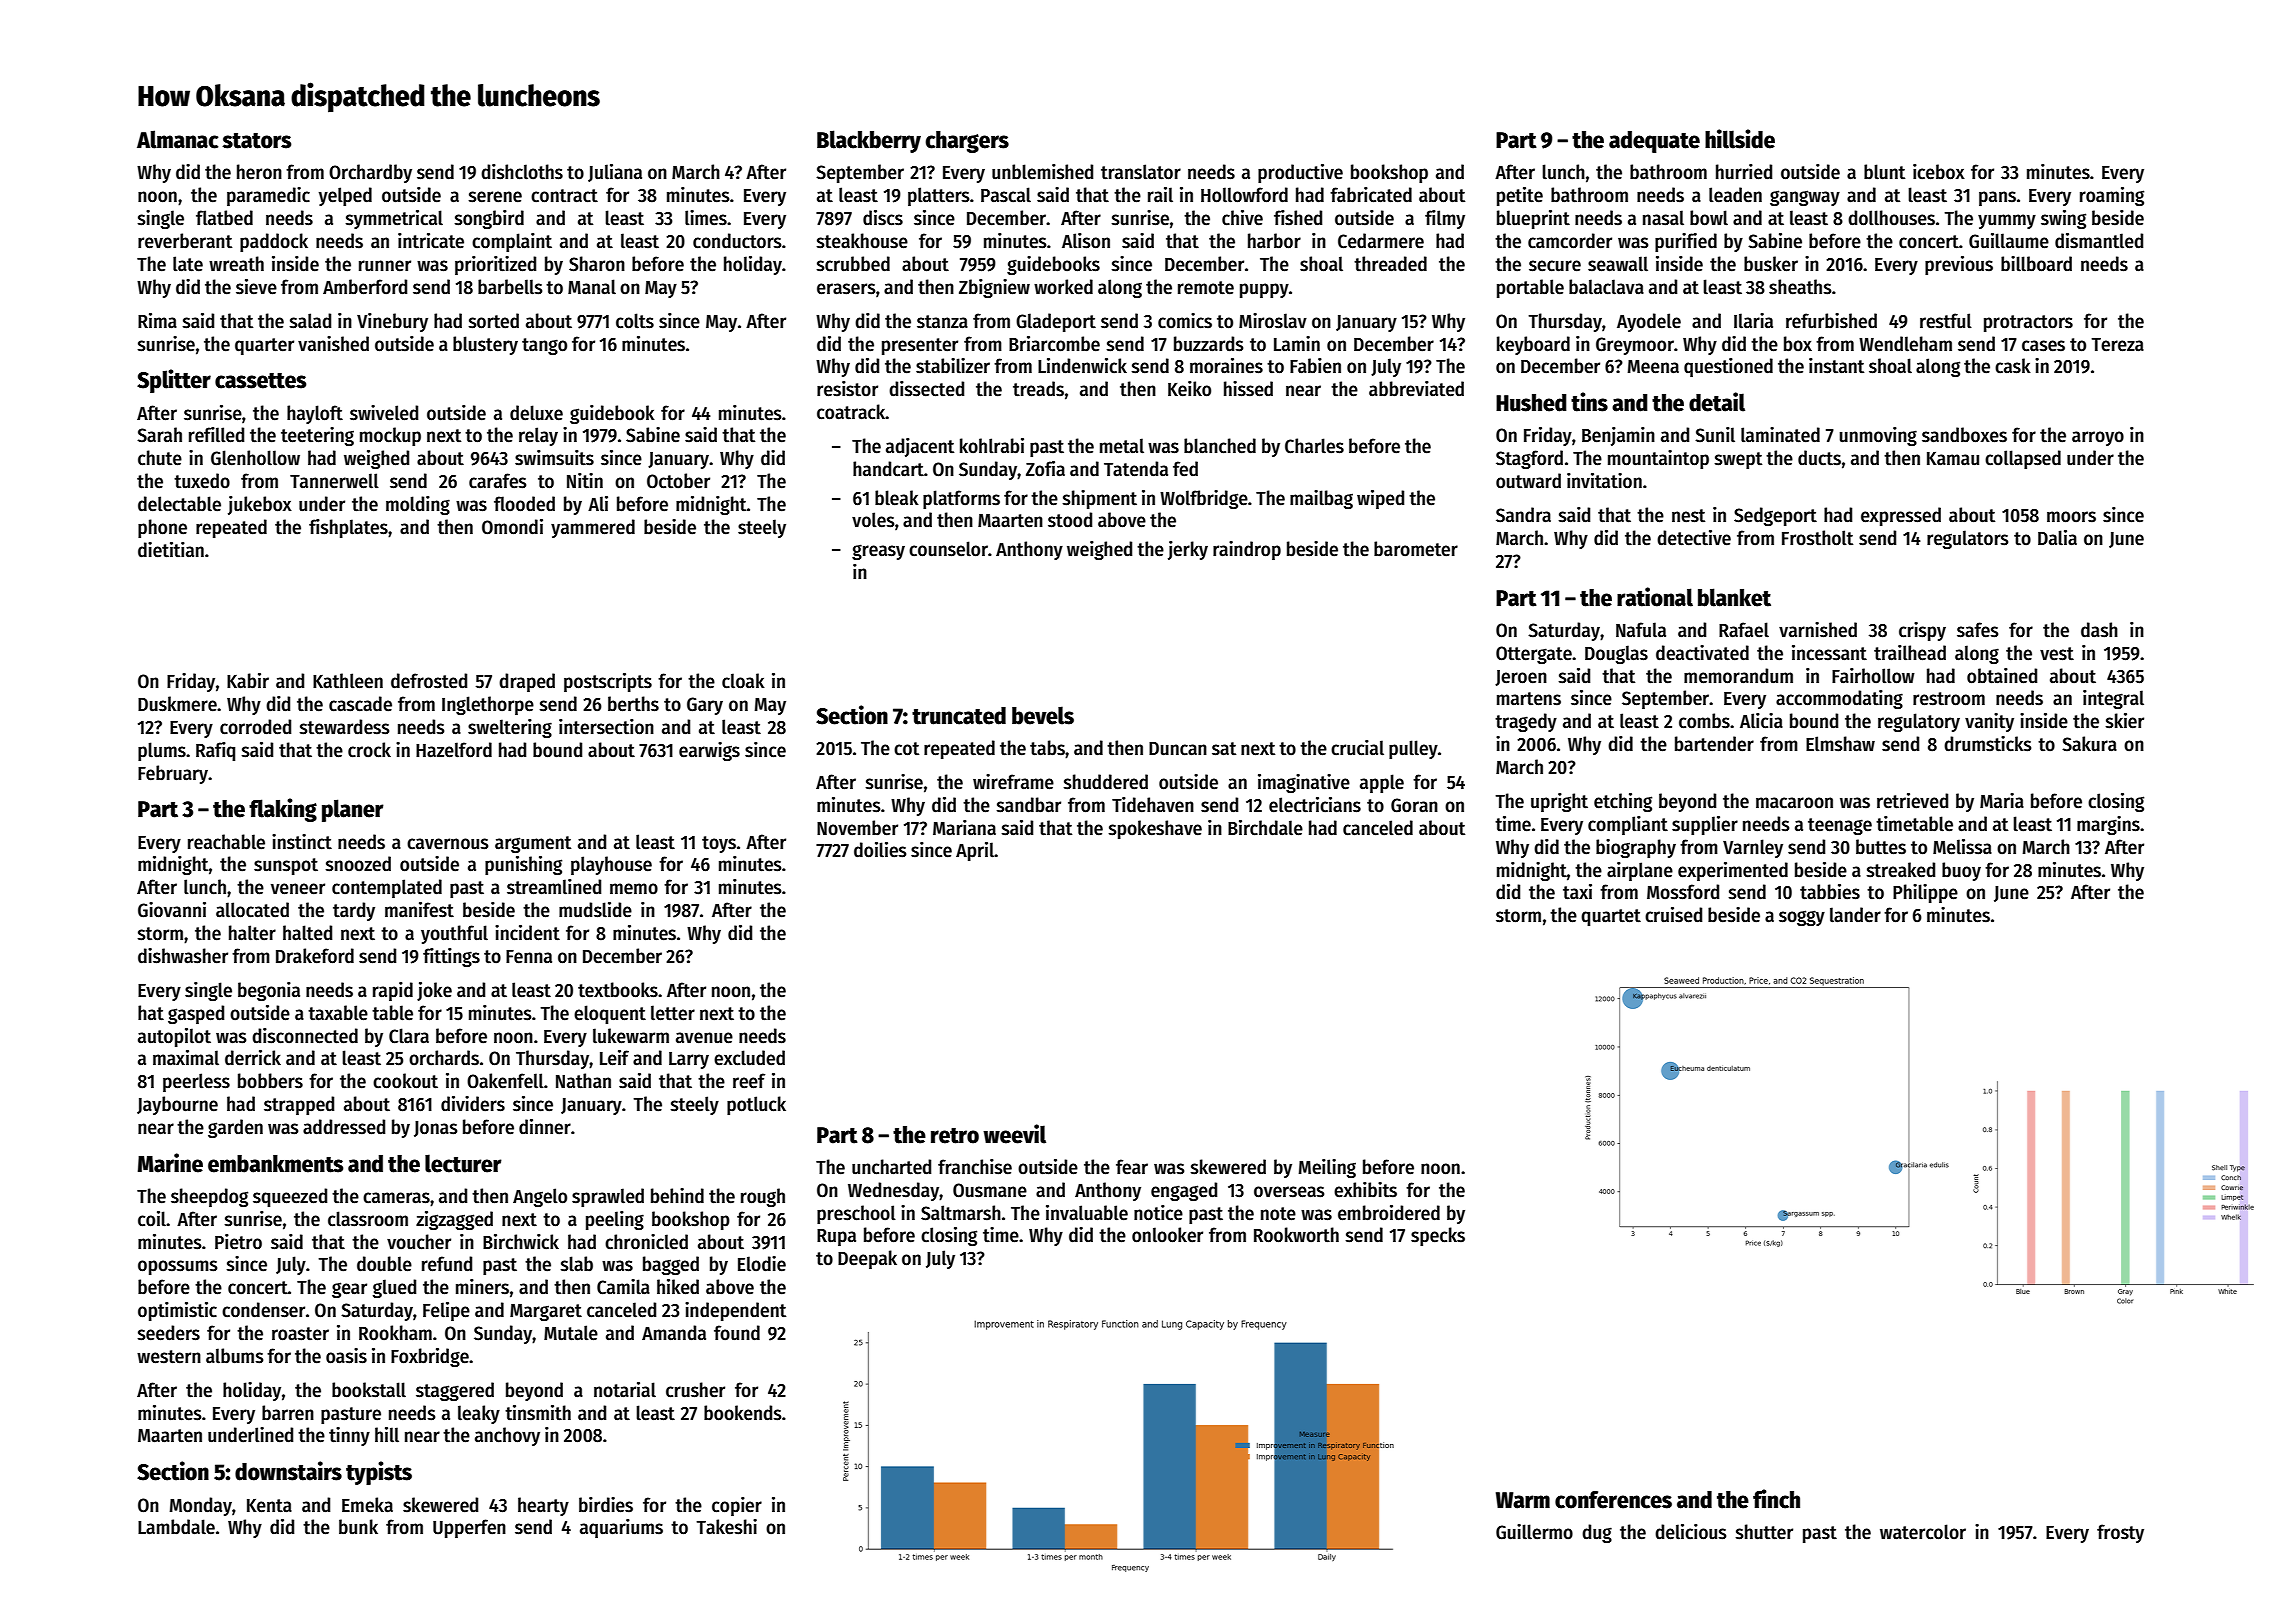 The image size is (2282, 1614). What do you see at coordinates (168, 1333) in the page?
I see `seeders` at bounding box center [168, 1333].
